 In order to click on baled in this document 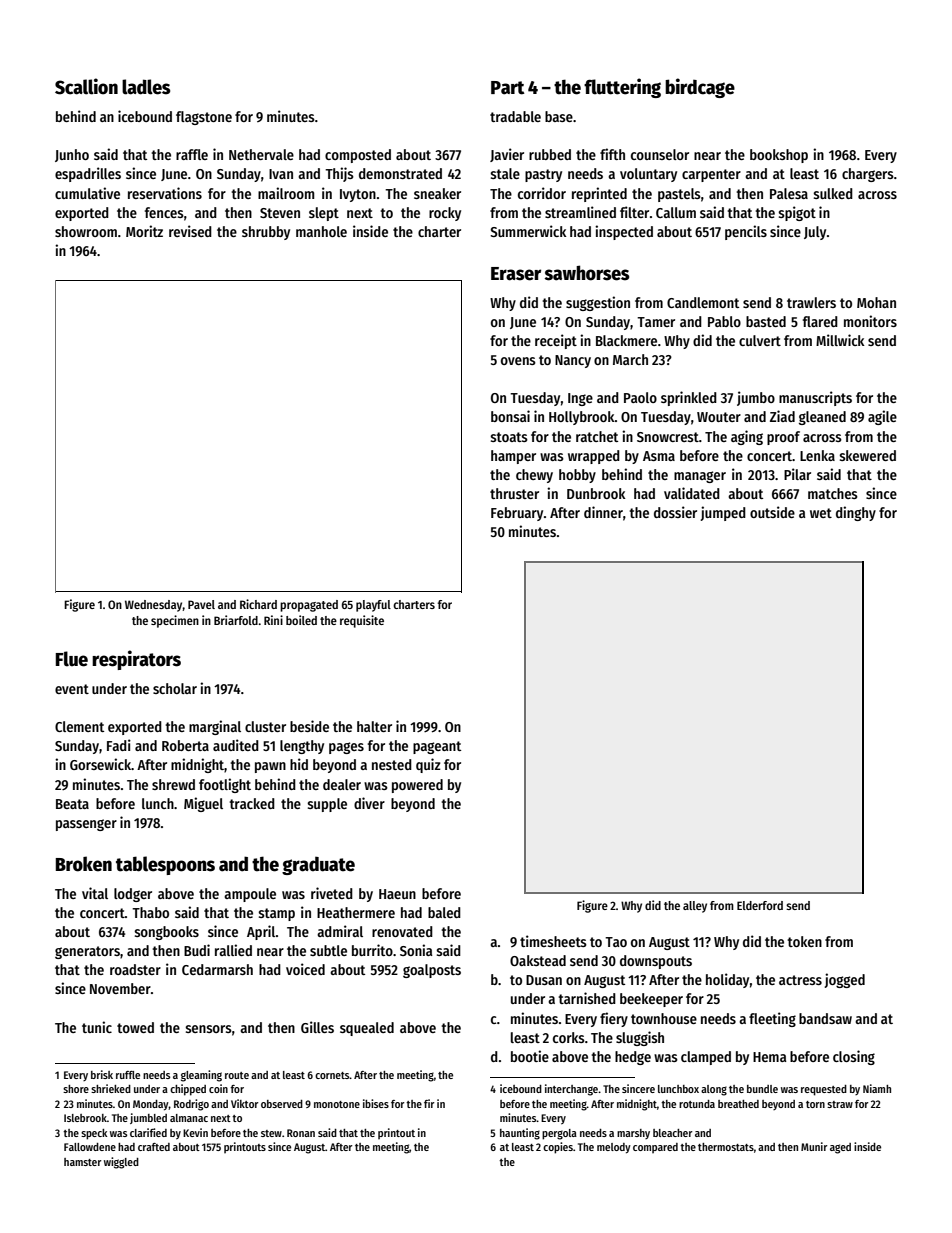, I will do `click(444, 912)`.
